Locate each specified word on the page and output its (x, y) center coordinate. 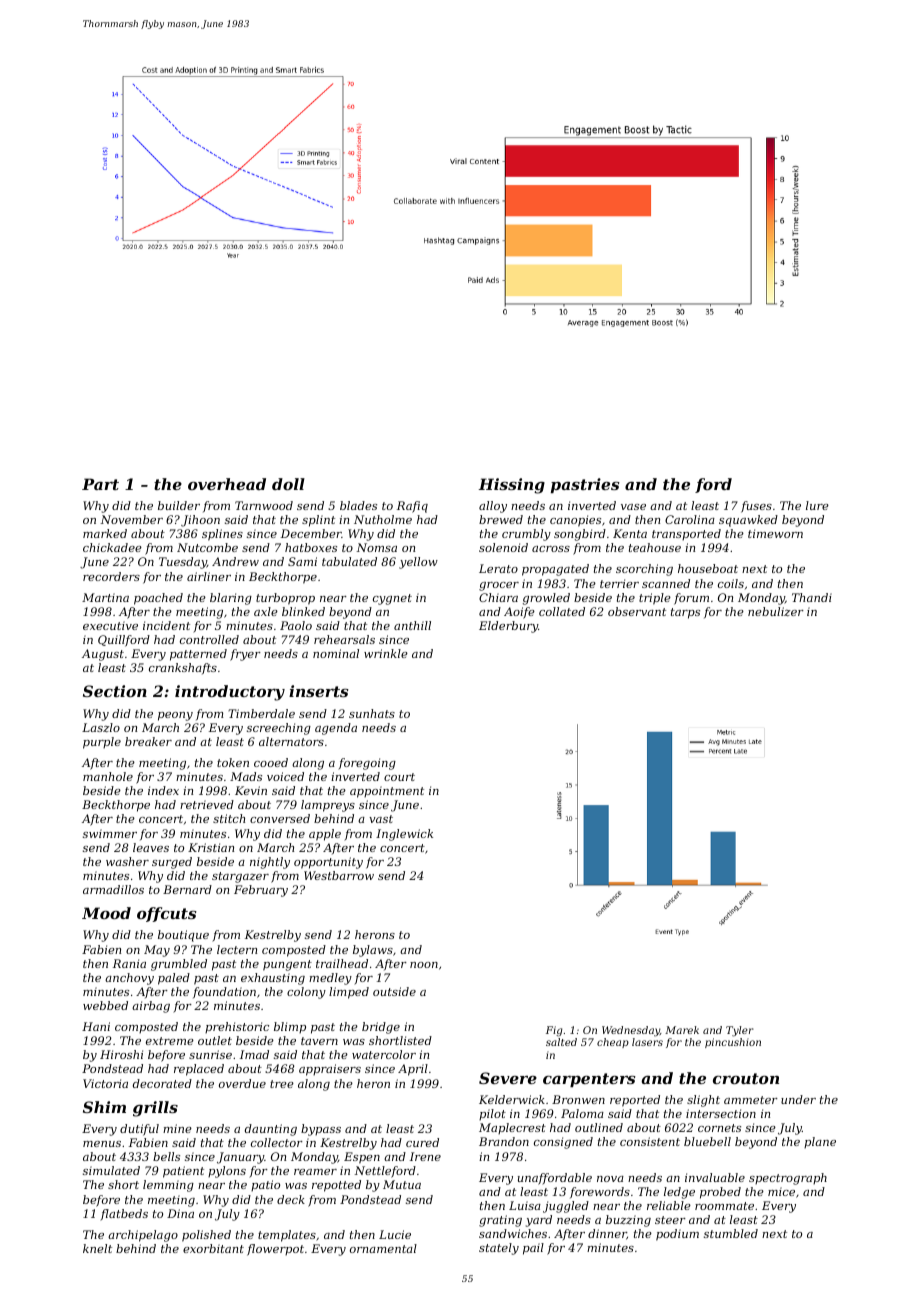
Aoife (519, 613)
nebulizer (776, 611)
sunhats (372, 713)
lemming (168, 1186)
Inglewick (404, 835)
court (399, 777)
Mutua (402, 1184)
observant (637, 611)
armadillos (113, 889)
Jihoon (200, 521)
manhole (108, 776)
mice (781, 1191)
